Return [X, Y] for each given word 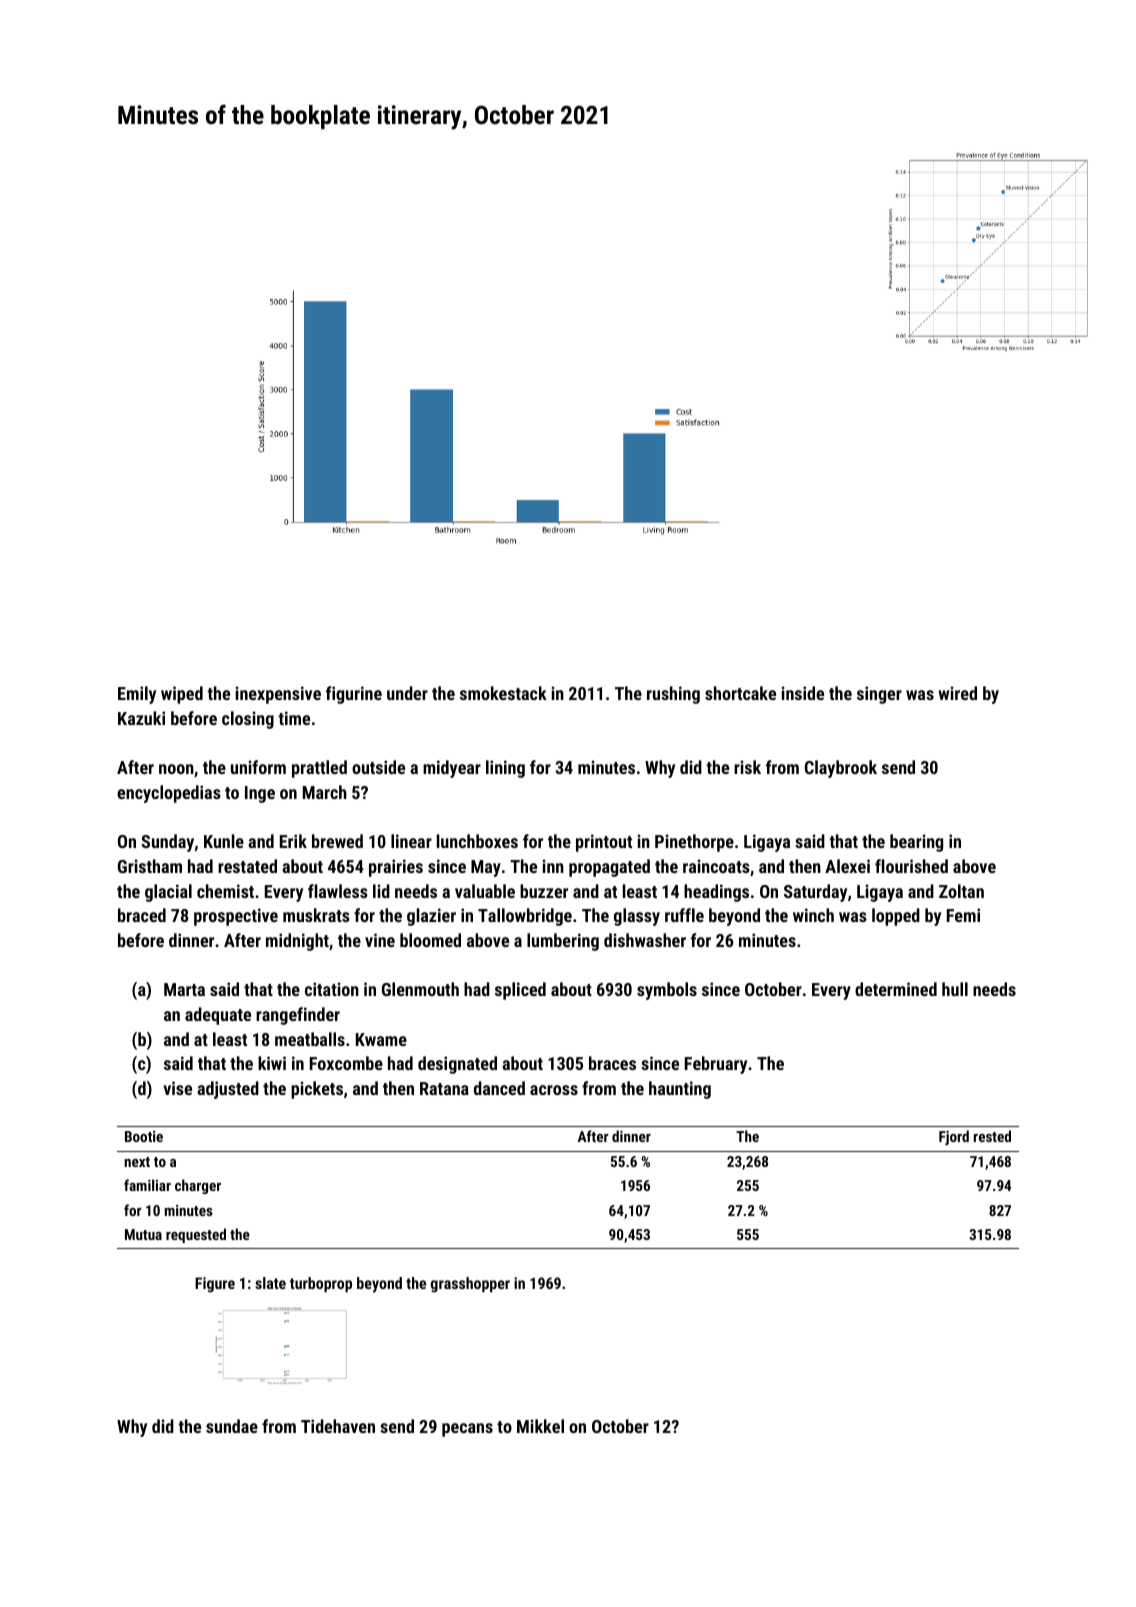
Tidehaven [338, 1426]
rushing [673, 695]
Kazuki [141, 718]
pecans [467, 1430]
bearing [916, 843]
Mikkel [540, 1426]
